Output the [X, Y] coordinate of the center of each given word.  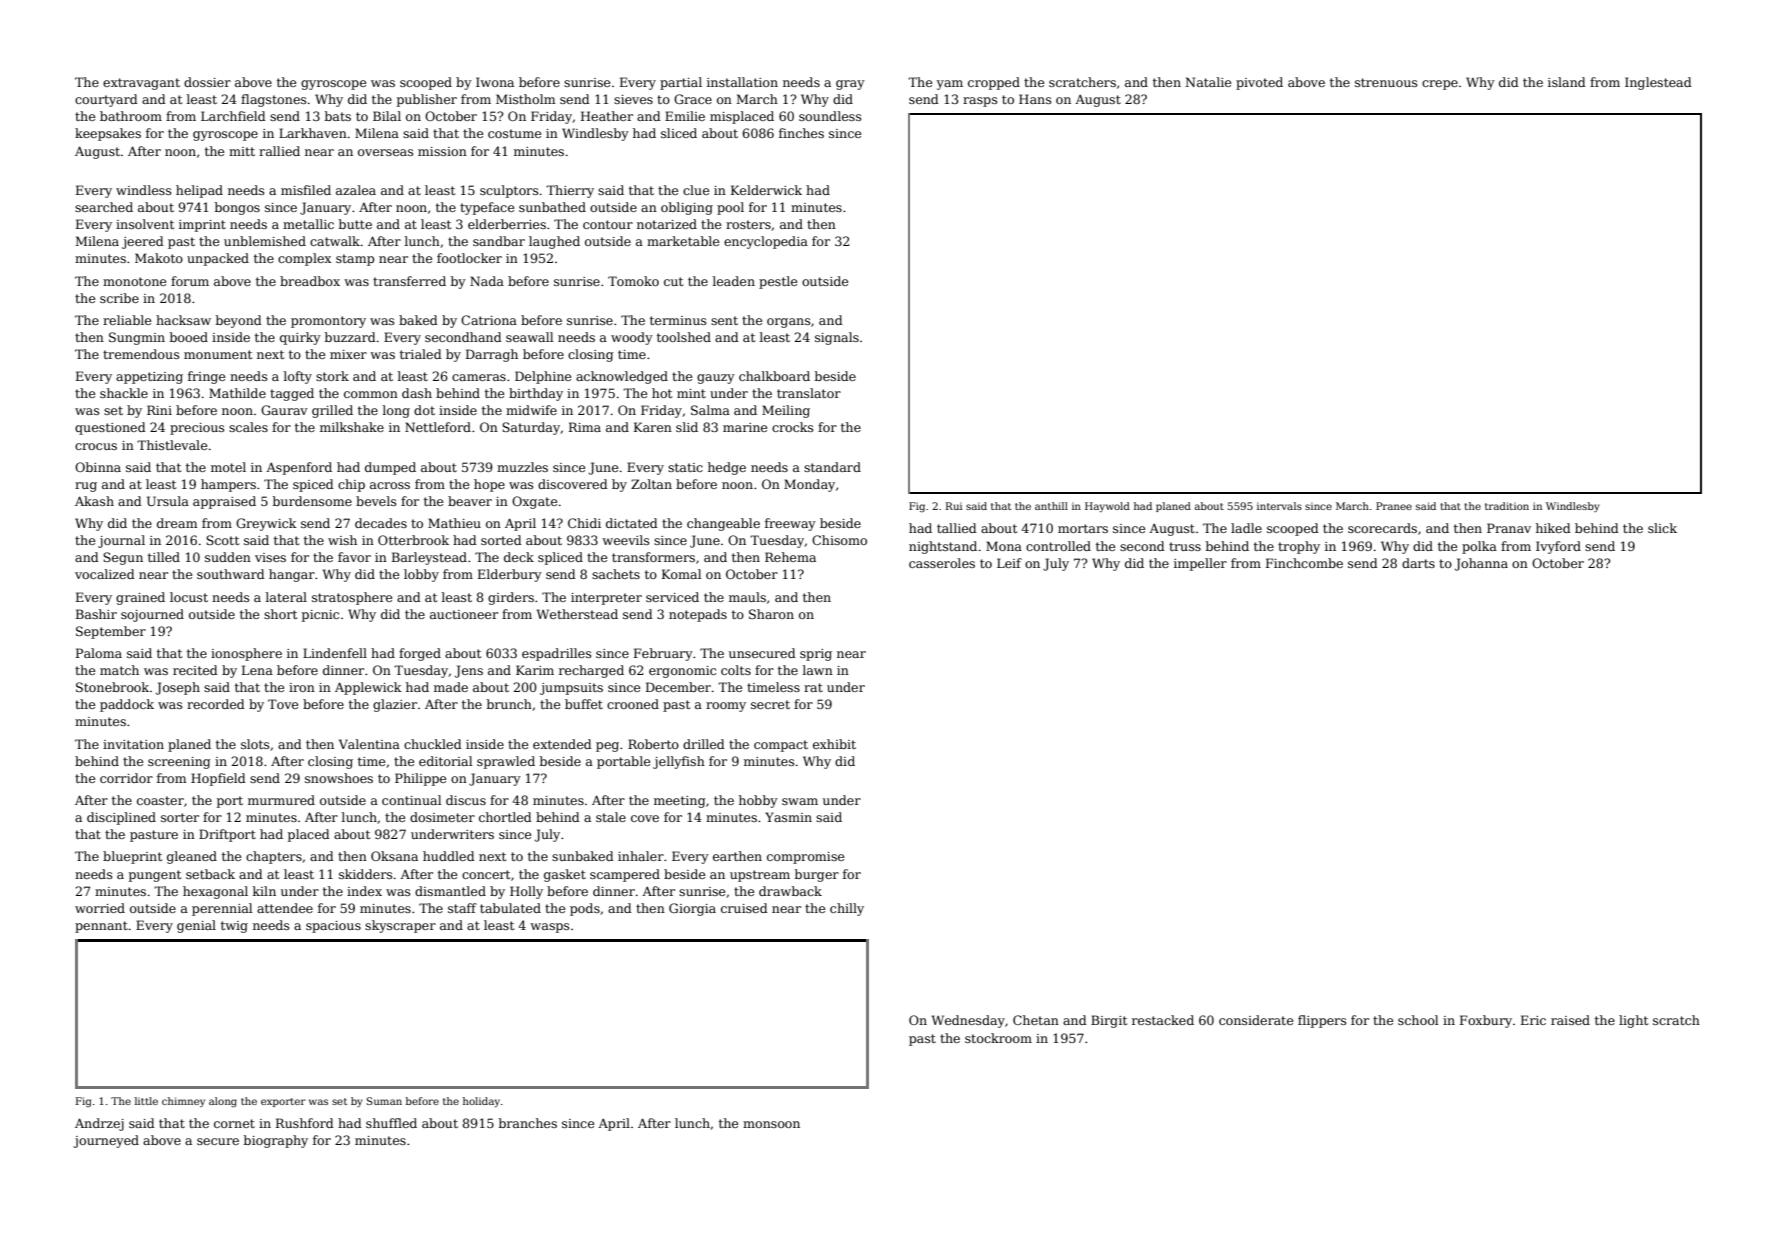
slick [1662, 528]
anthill [1051, 506]
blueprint [132, 857]
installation [742, 82]
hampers [228, 485]
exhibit [834, 744]
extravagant [141, 84]
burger [817, 875]
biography [276, 1141]
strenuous [1386, 82]
